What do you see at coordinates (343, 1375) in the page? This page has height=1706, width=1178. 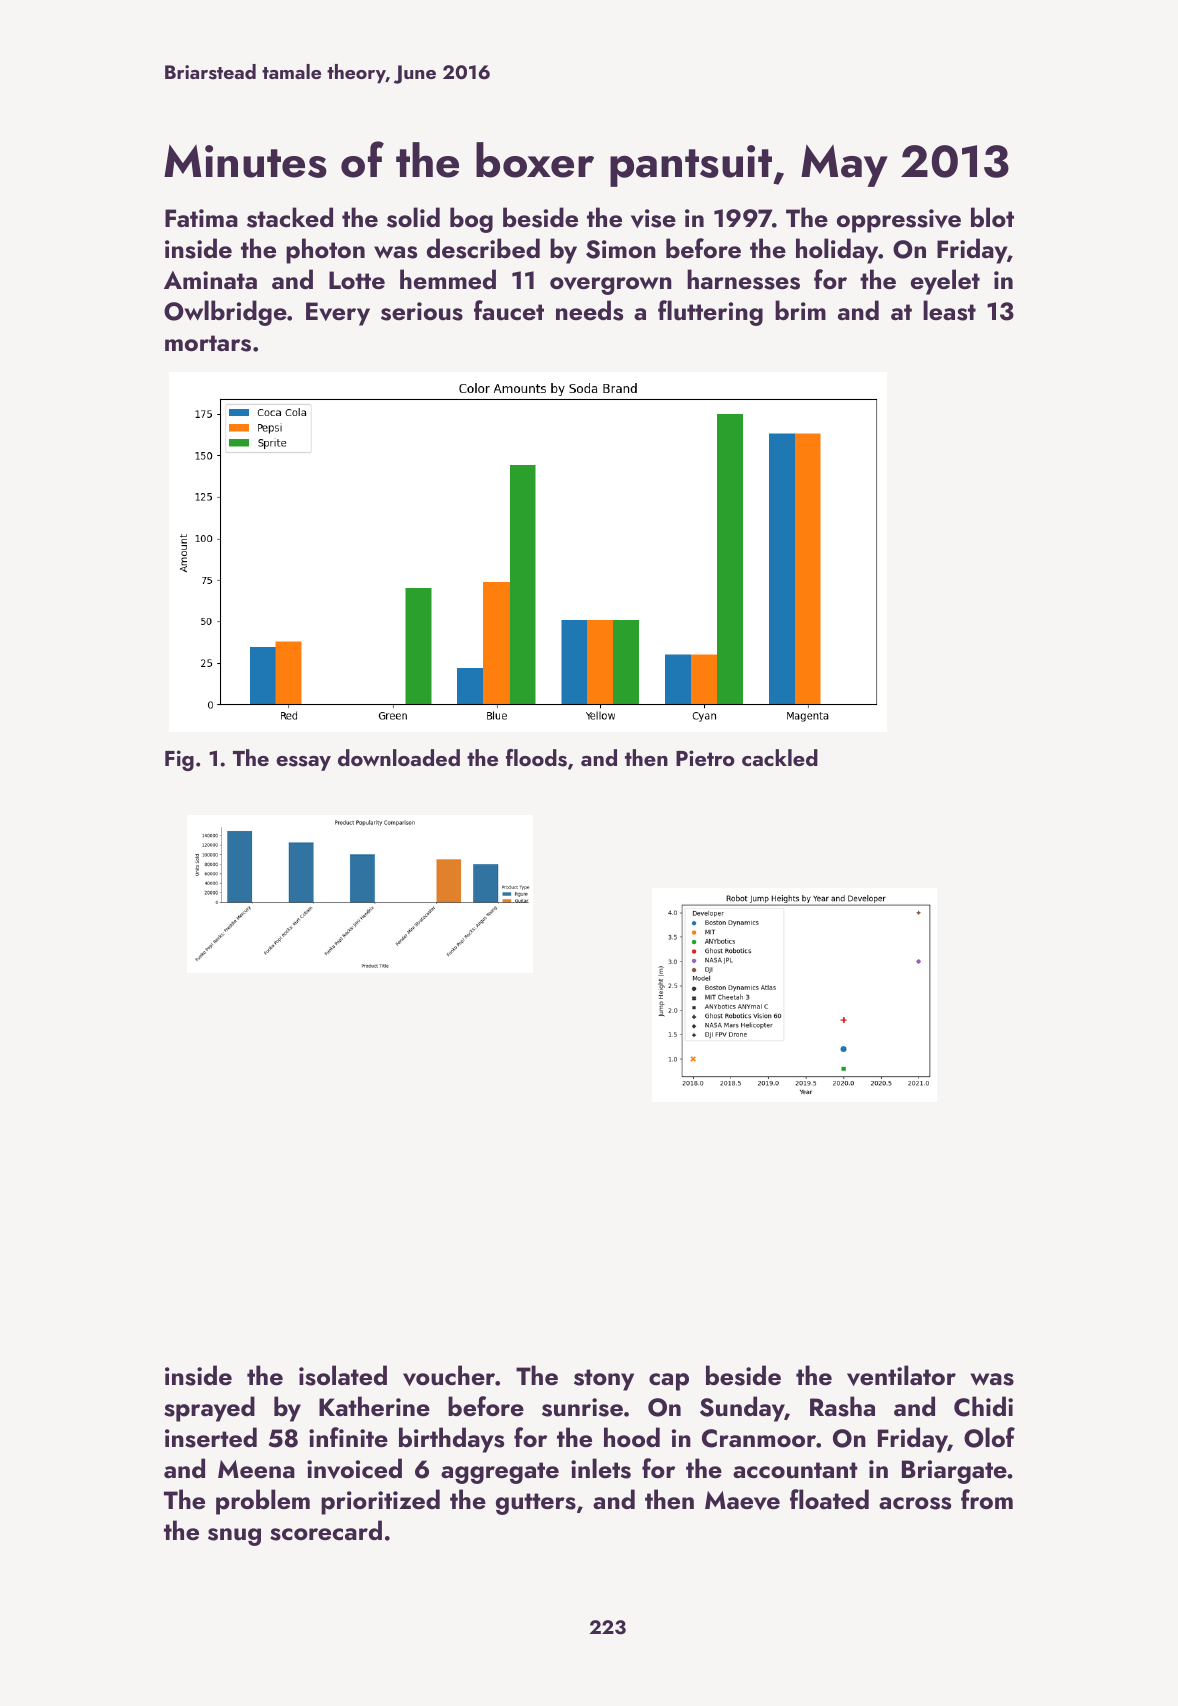 I see `isolated` at bounding box center [343, 1375].
